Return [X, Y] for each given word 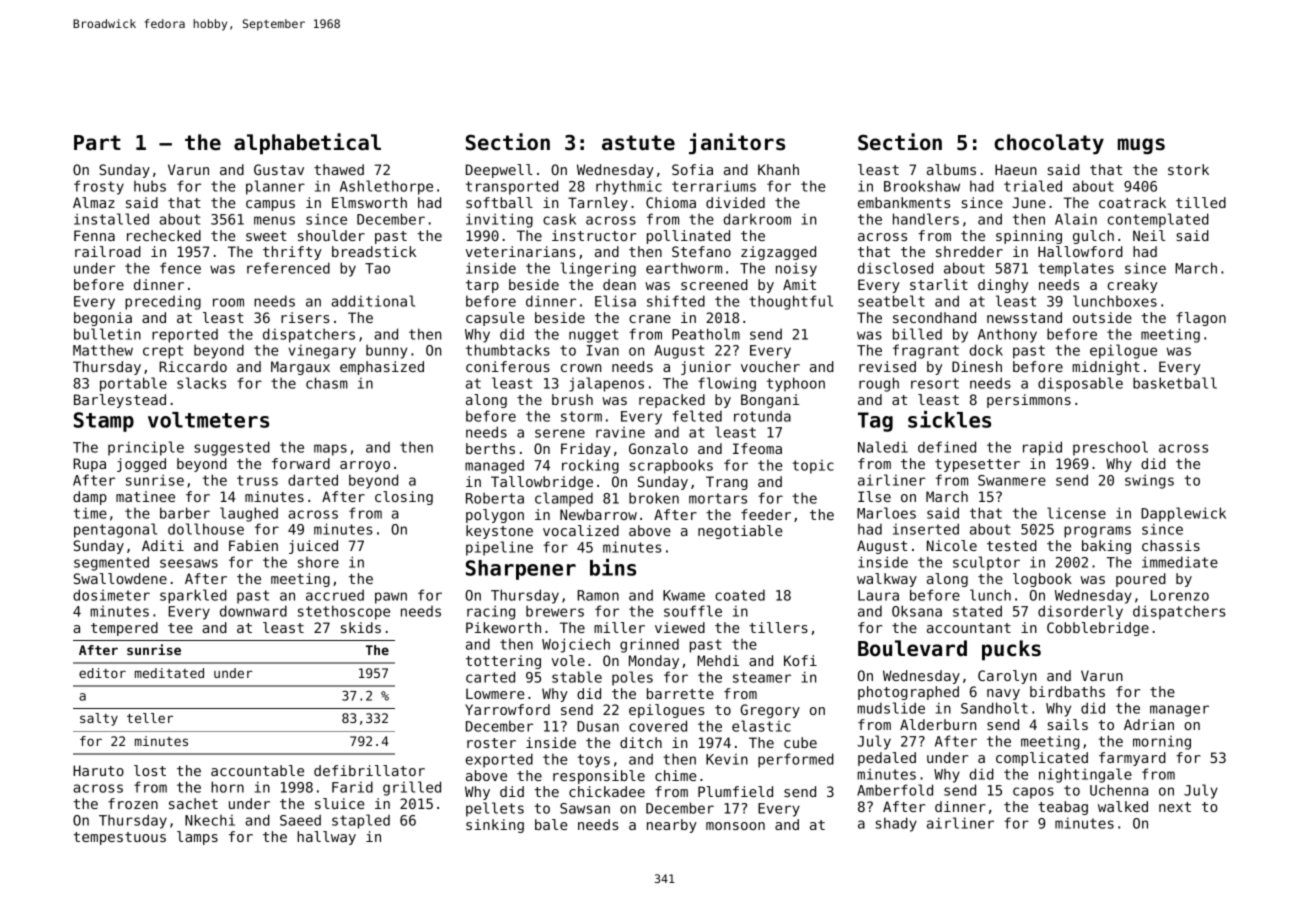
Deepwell [499, 171]
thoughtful [791, 302]
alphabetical [307, 144]
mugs [1141, 146]
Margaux [300, 368]
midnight [1106, 368]
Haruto [98, 770]
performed [796, 760]
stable [577, 677]
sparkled [193, 596]
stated [977, 611]
